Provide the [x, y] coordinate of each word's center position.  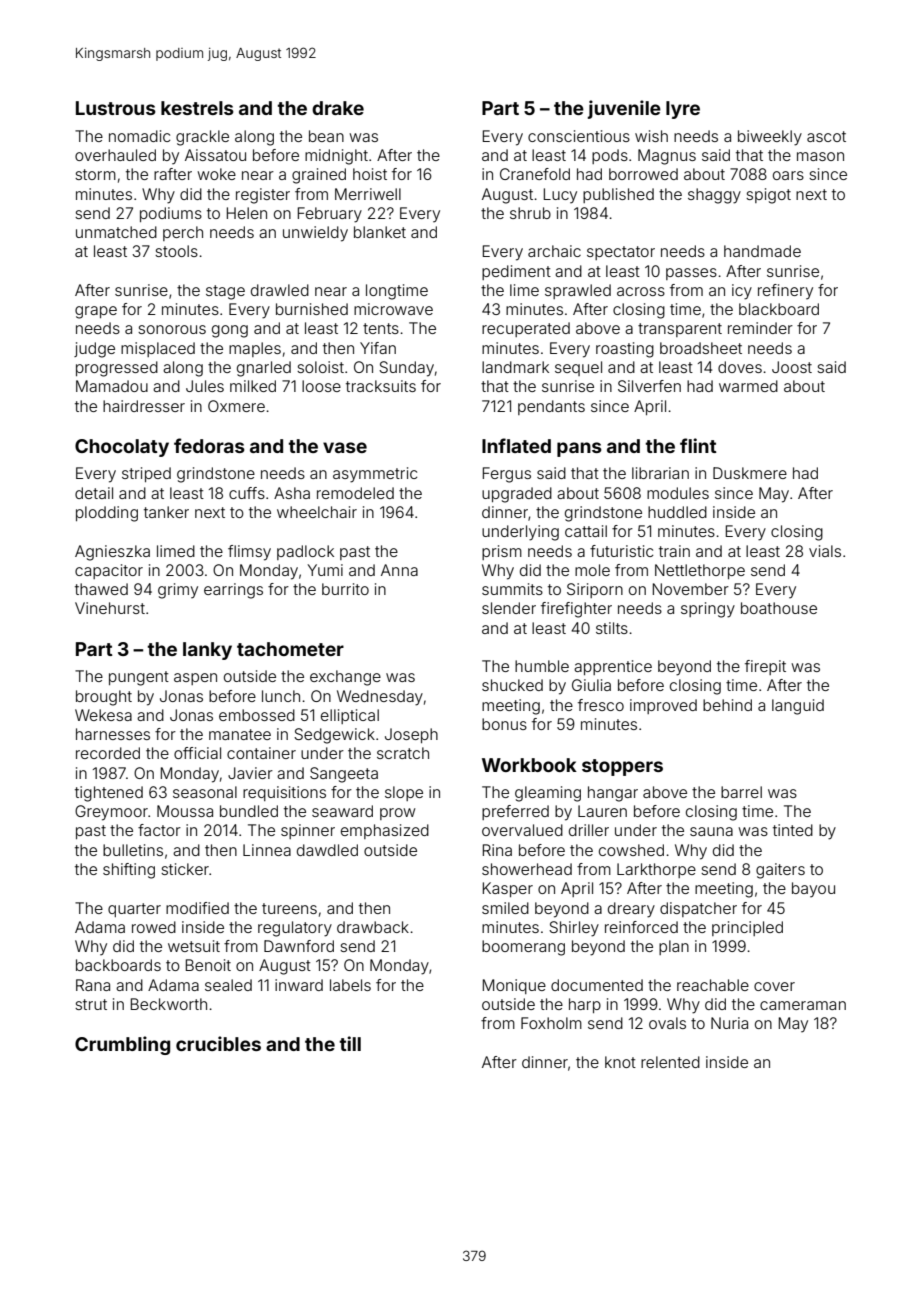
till [350, 1043]
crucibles [218, 1043]
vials [825, 551]
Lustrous [116, 108]
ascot [826, 136]
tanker [166, 512]
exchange [345, 678]
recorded [108, 753]
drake [338, 108]
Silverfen [649, 386]
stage [225, 292]
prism [502, 552]
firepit [765, 667]
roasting [625, 350]
